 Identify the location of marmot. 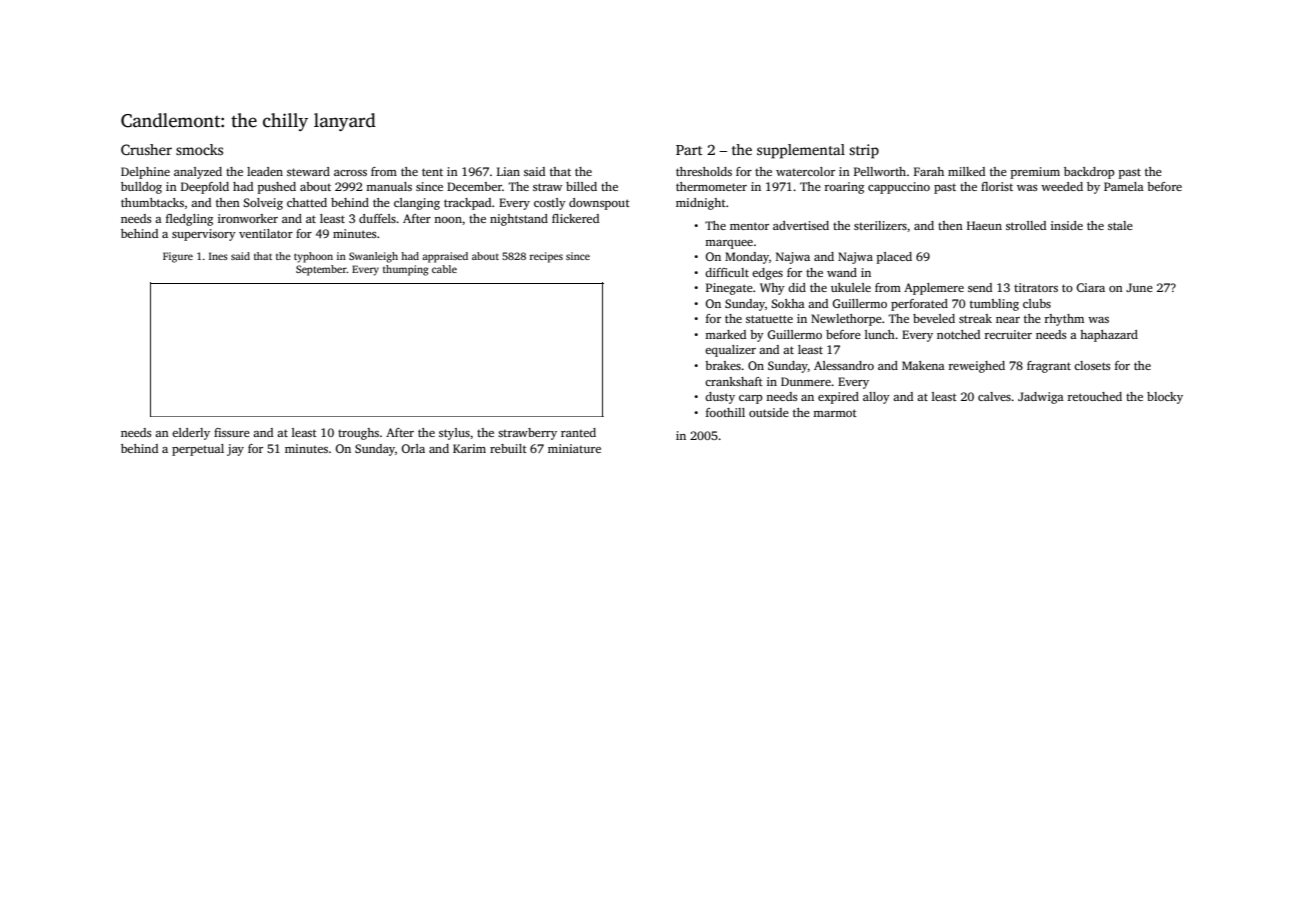
(835, 413).
